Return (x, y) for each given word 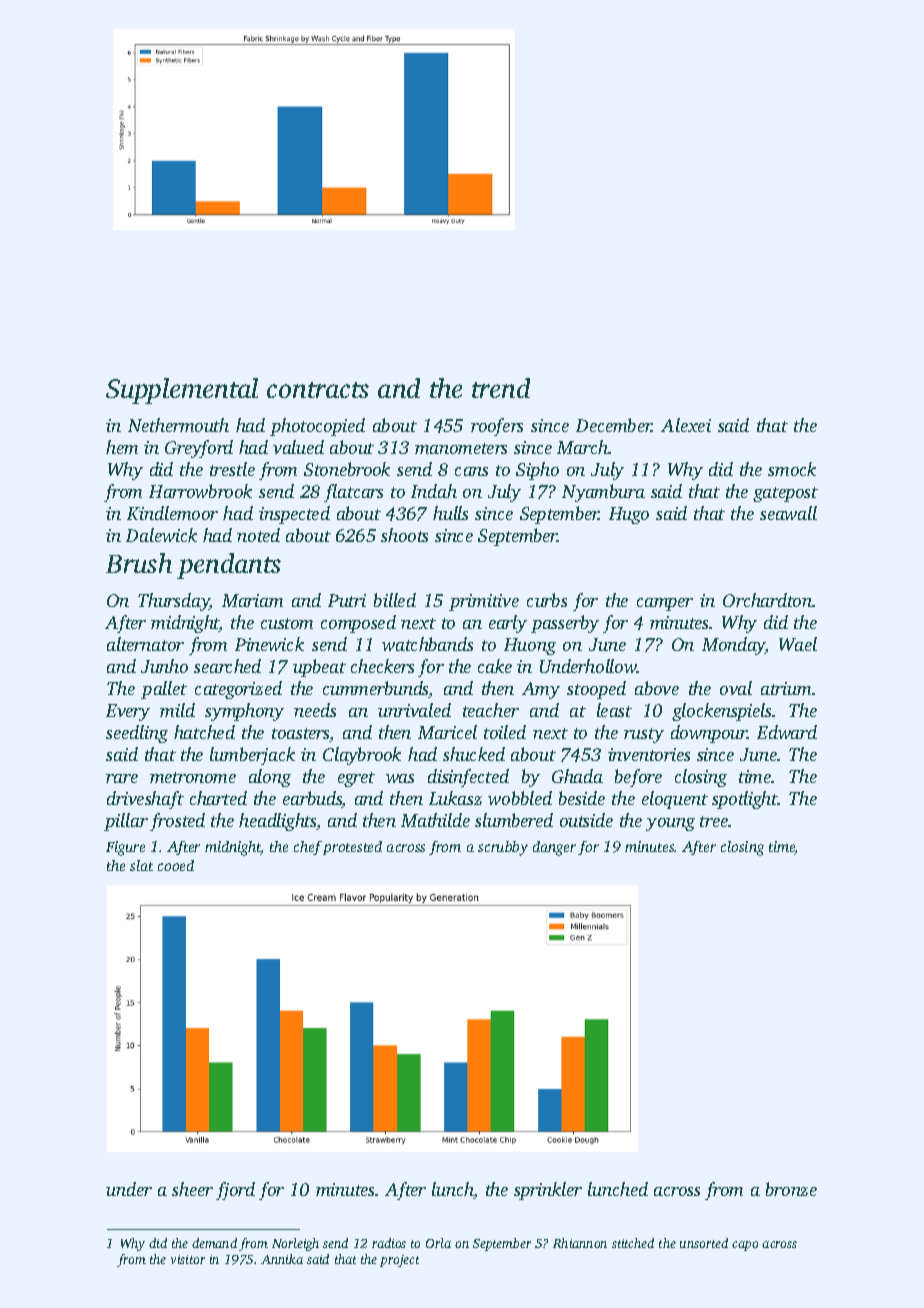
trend (501, 388)
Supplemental (182, 391)
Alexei (686, 425)
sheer (192, 1189)
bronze (791, 1189)
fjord (235, 1191)
